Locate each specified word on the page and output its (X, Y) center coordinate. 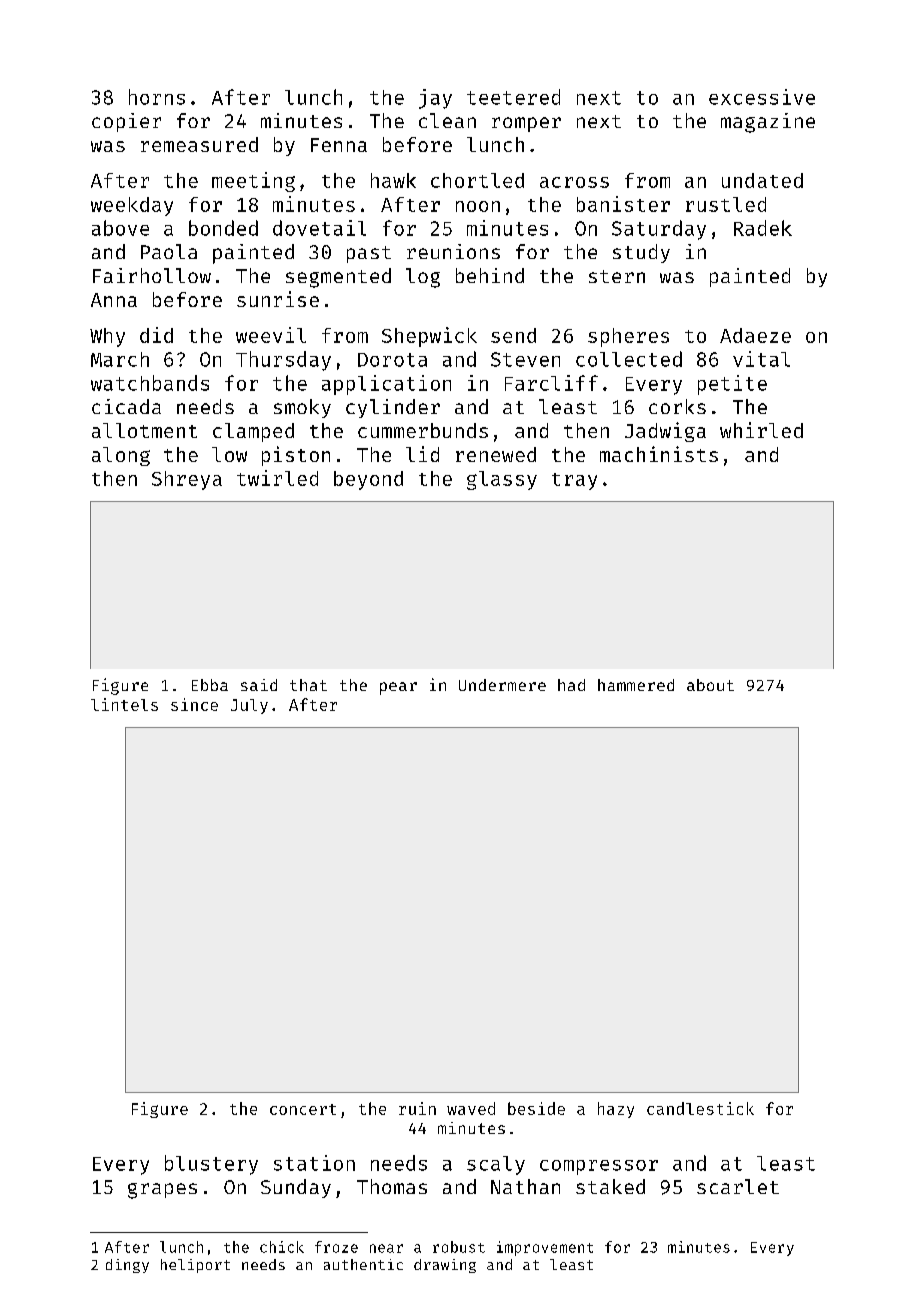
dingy (127, 1266)
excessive (762, 97)
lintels (124, 704)
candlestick (700, 1108)
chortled (477, 180)
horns (157, 97)
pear (398, 688)
